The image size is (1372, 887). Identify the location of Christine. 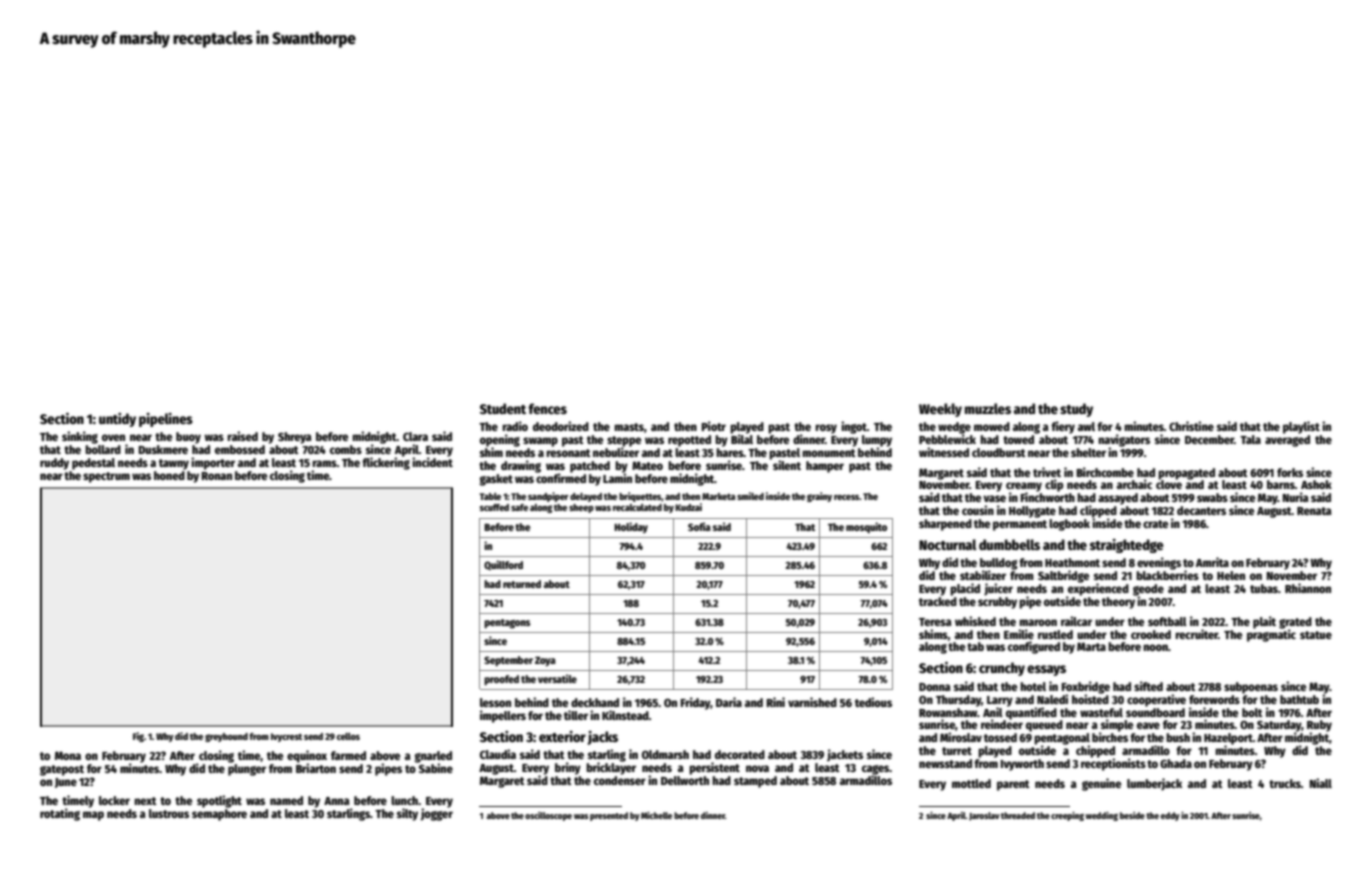
(1191, 426).
